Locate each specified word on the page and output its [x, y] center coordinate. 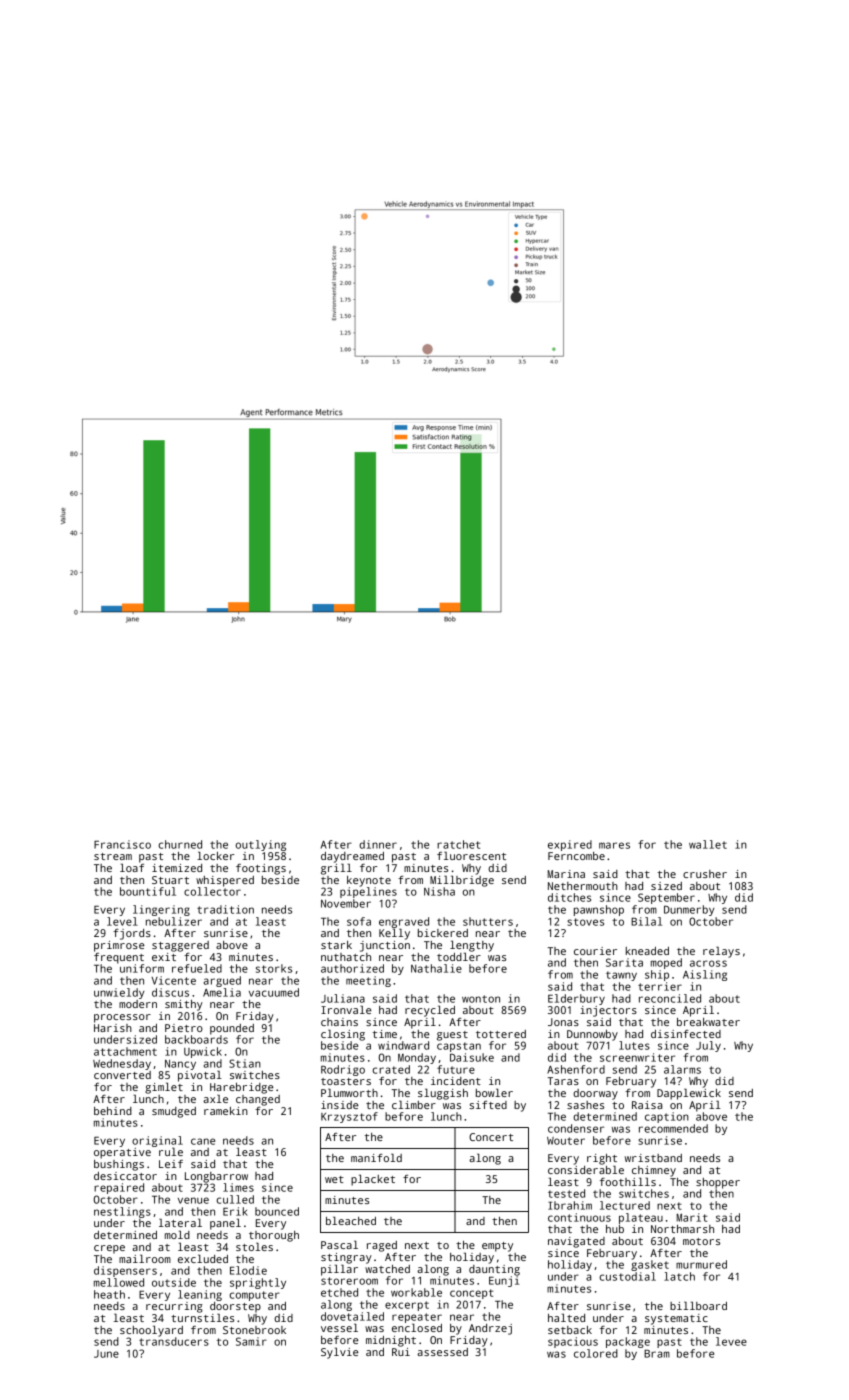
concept [471, 1294]
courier [595, 951]
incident [456, 1081]
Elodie [248, 1270]
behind [113, 1111]
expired [570, 845]
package [628, 1342]
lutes [634, 1045]
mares [614, 845]
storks [274, 968]
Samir [251, 1341]
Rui [401, 1352]
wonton [481, 999]
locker [215, 855]
